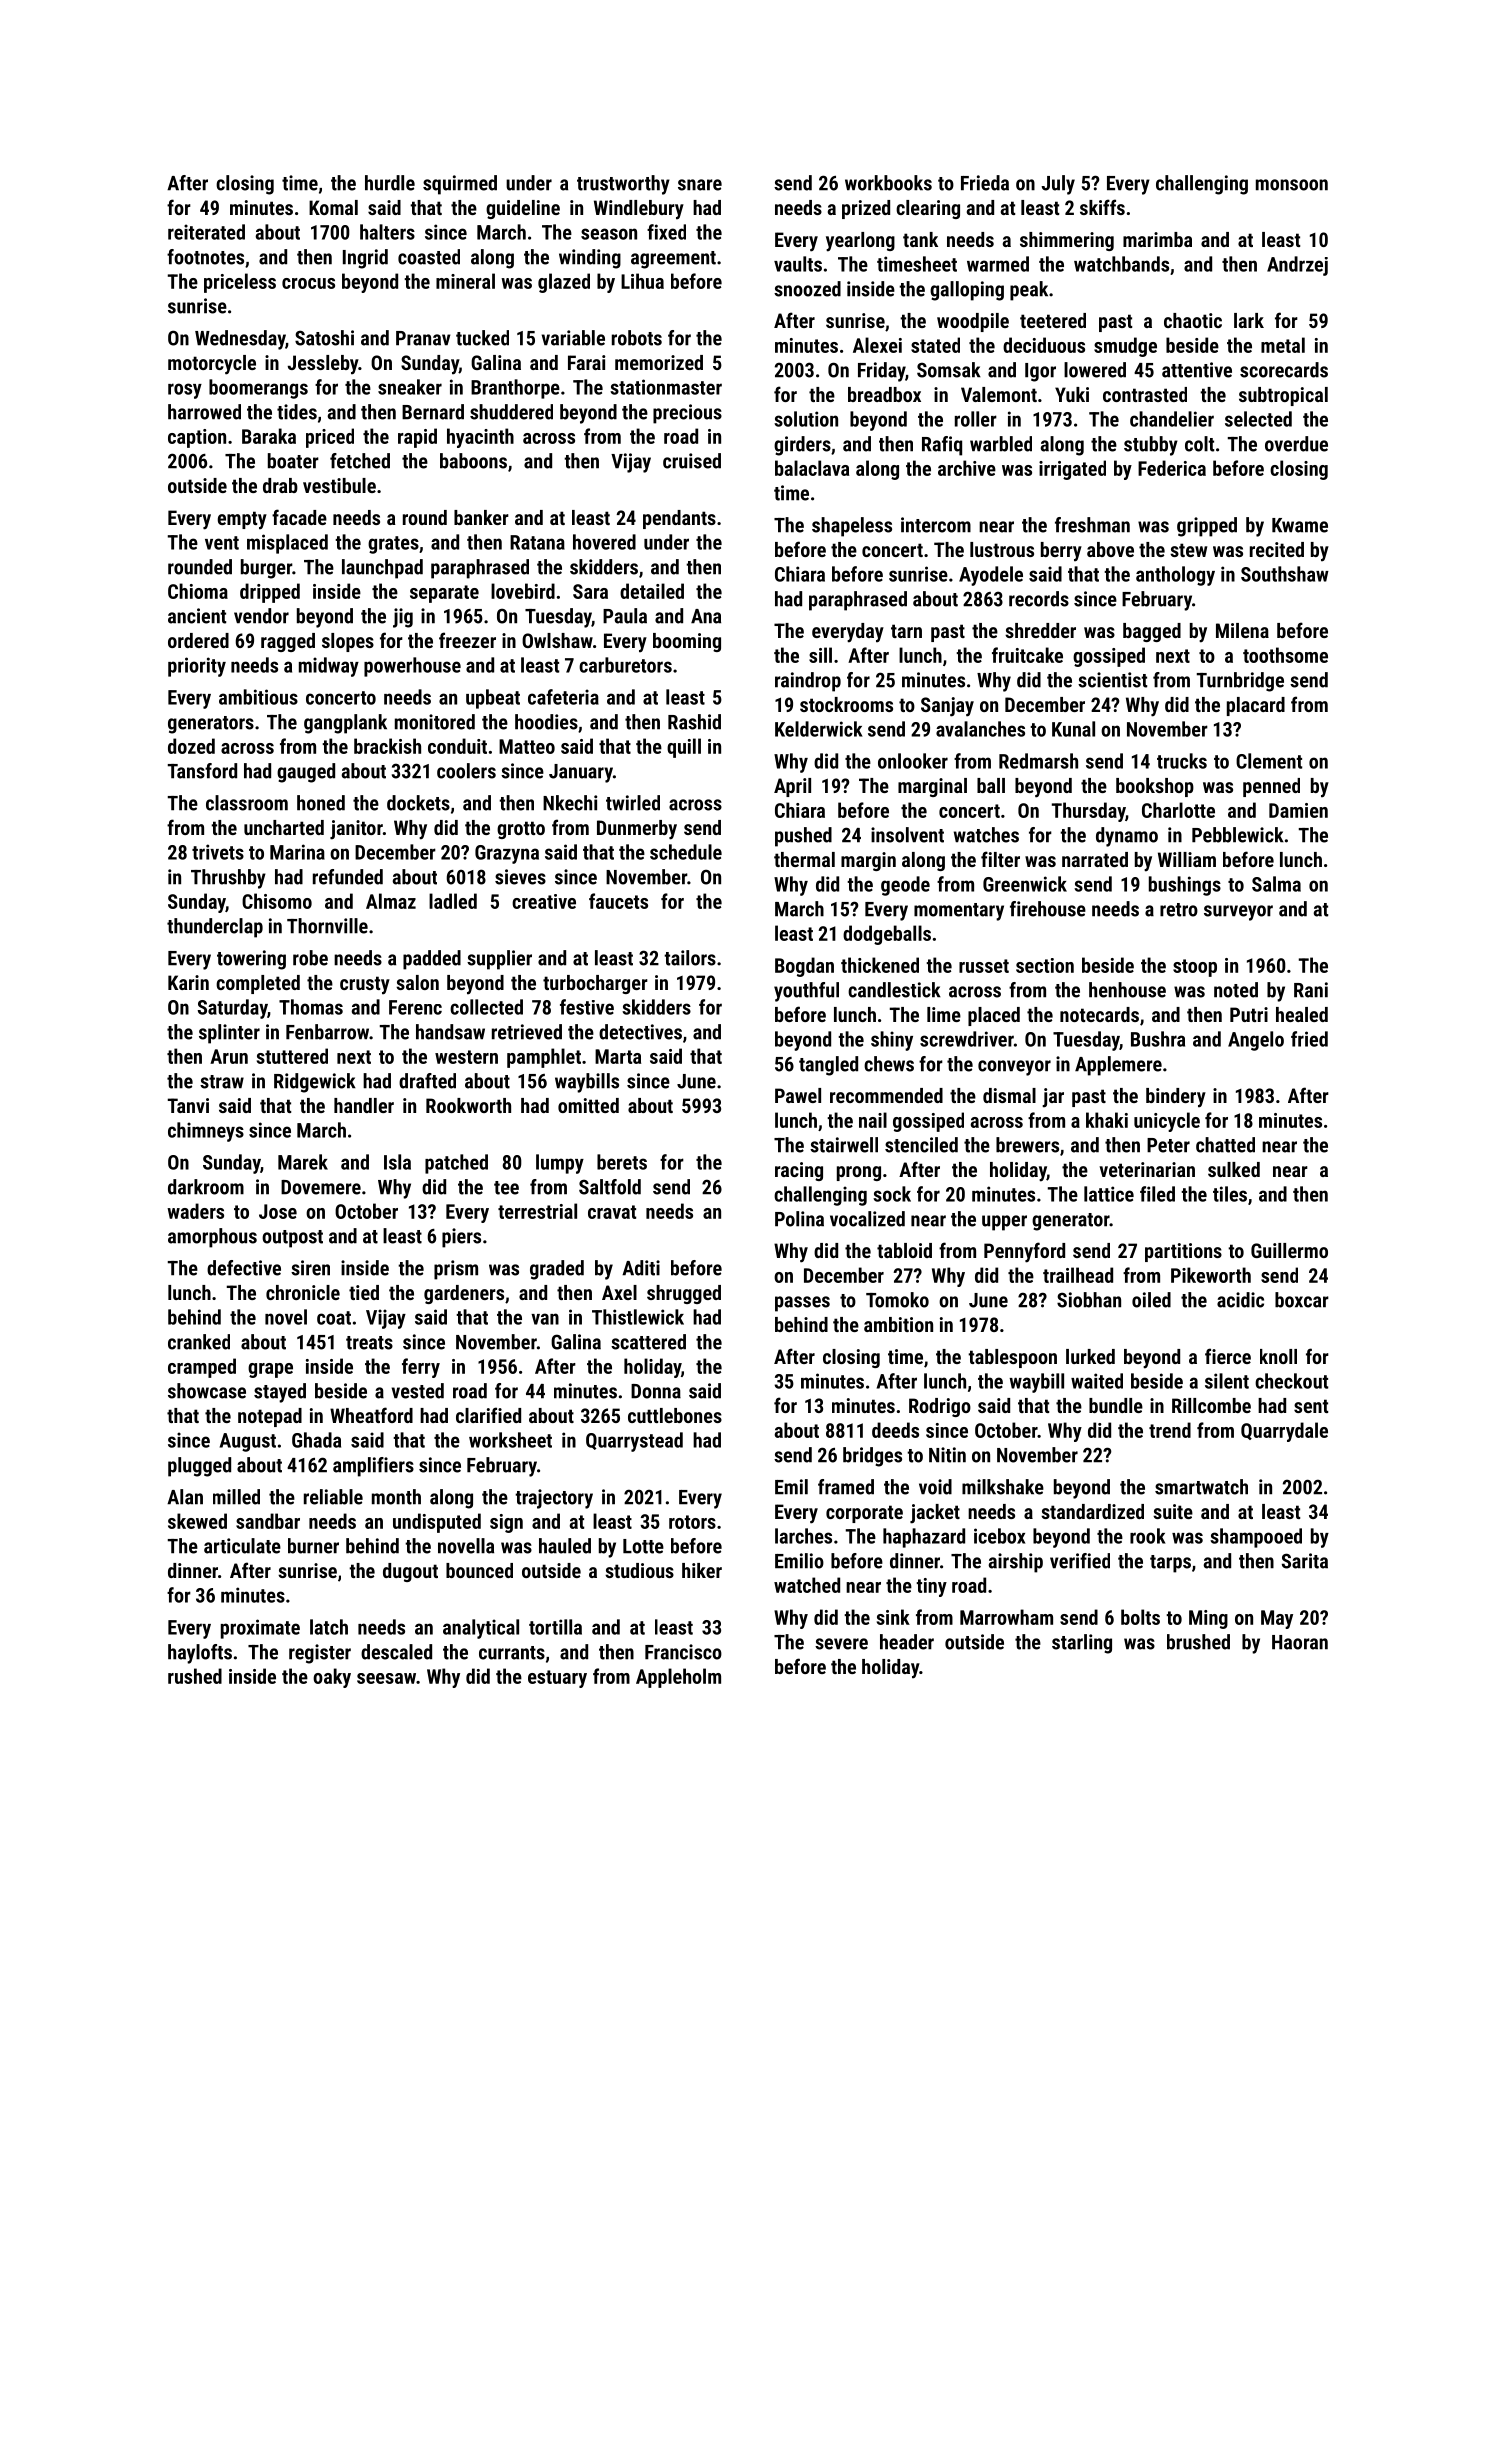 The image size is (1496, 2464). What do you see at coordinates (623, 185) in the screenshot?
I see `trustworthy` at bounding box center [623, 185].
